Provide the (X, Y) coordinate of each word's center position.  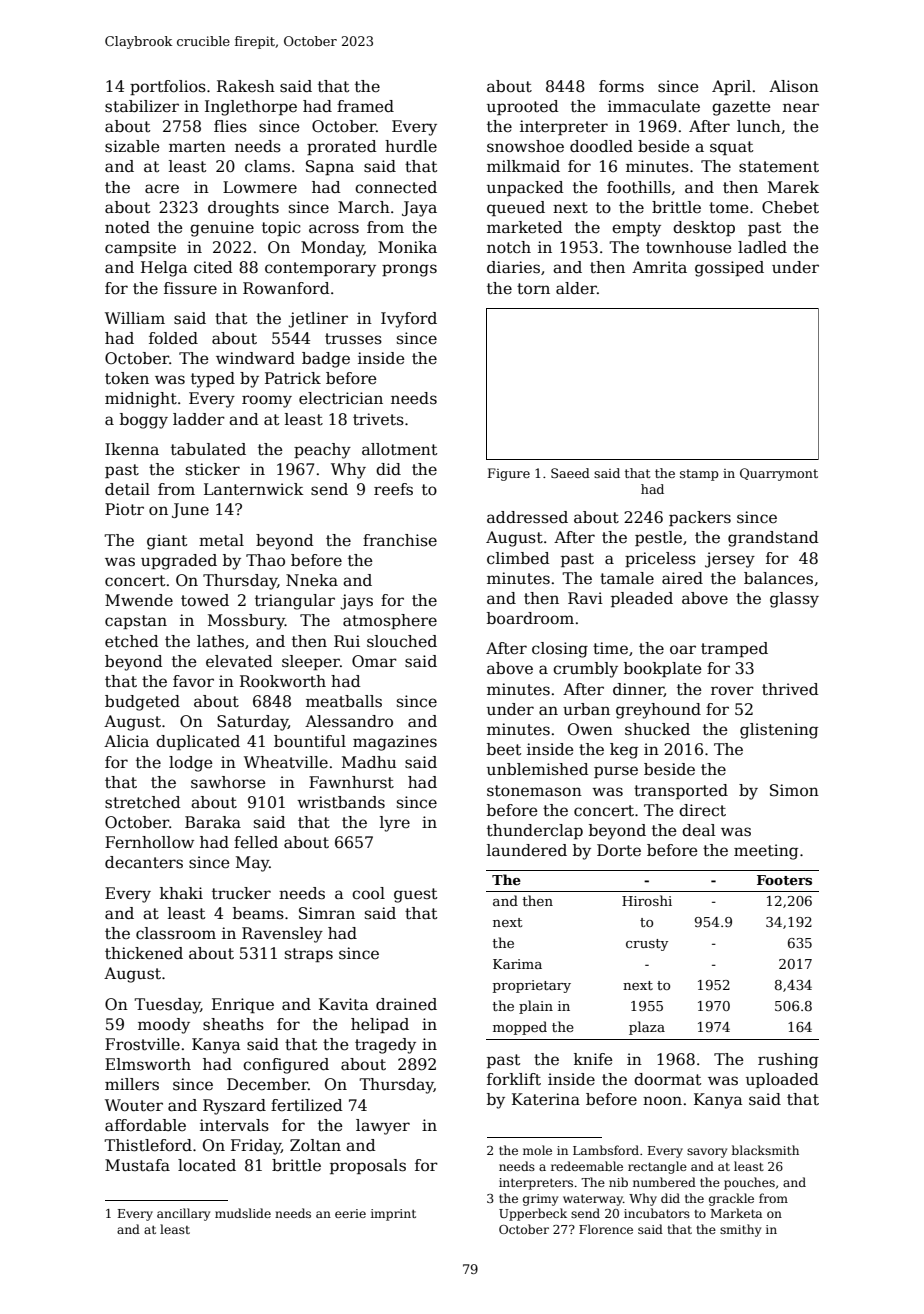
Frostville (142, 1044)
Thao (265, 560)
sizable (132, 146)
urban (586, 709)
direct (702, 810)
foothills (639, 187)
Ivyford (409, 320)
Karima (517, 964)
